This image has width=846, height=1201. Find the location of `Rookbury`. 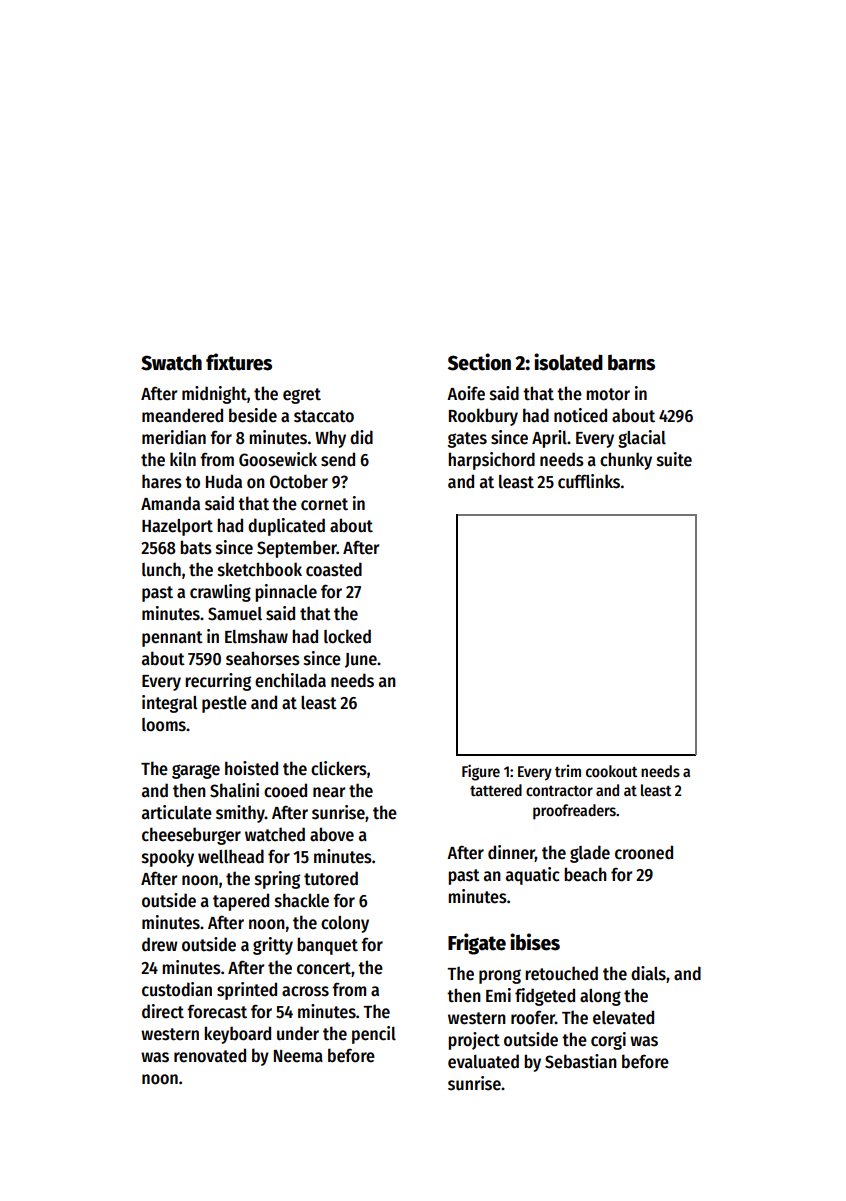

Rookbury is located at coordinates (483, 417).
